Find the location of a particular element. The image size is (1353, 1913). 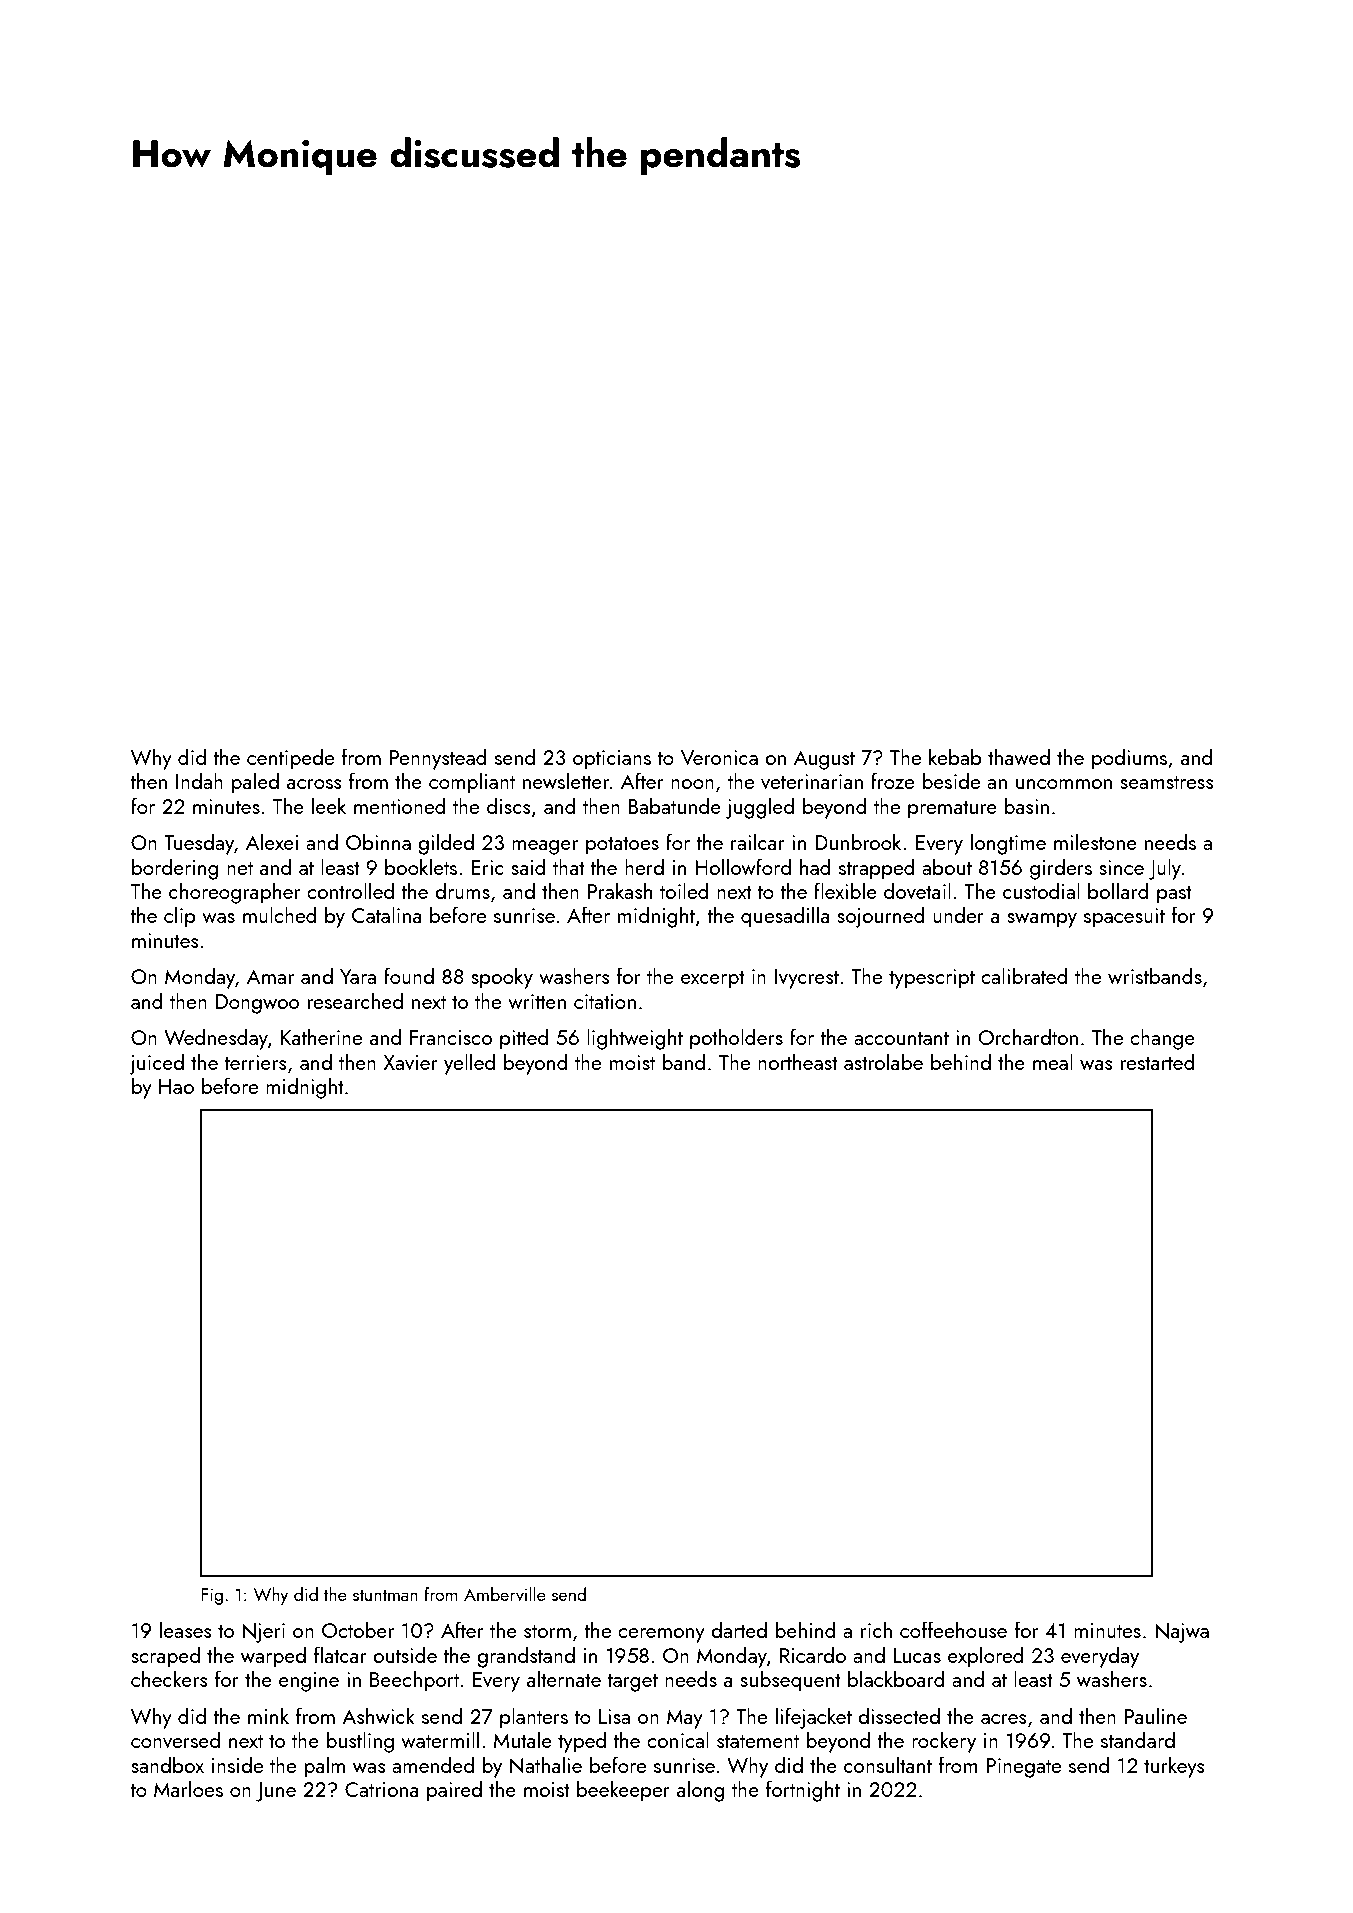

northeast is located at coordinates (798, 1061).
